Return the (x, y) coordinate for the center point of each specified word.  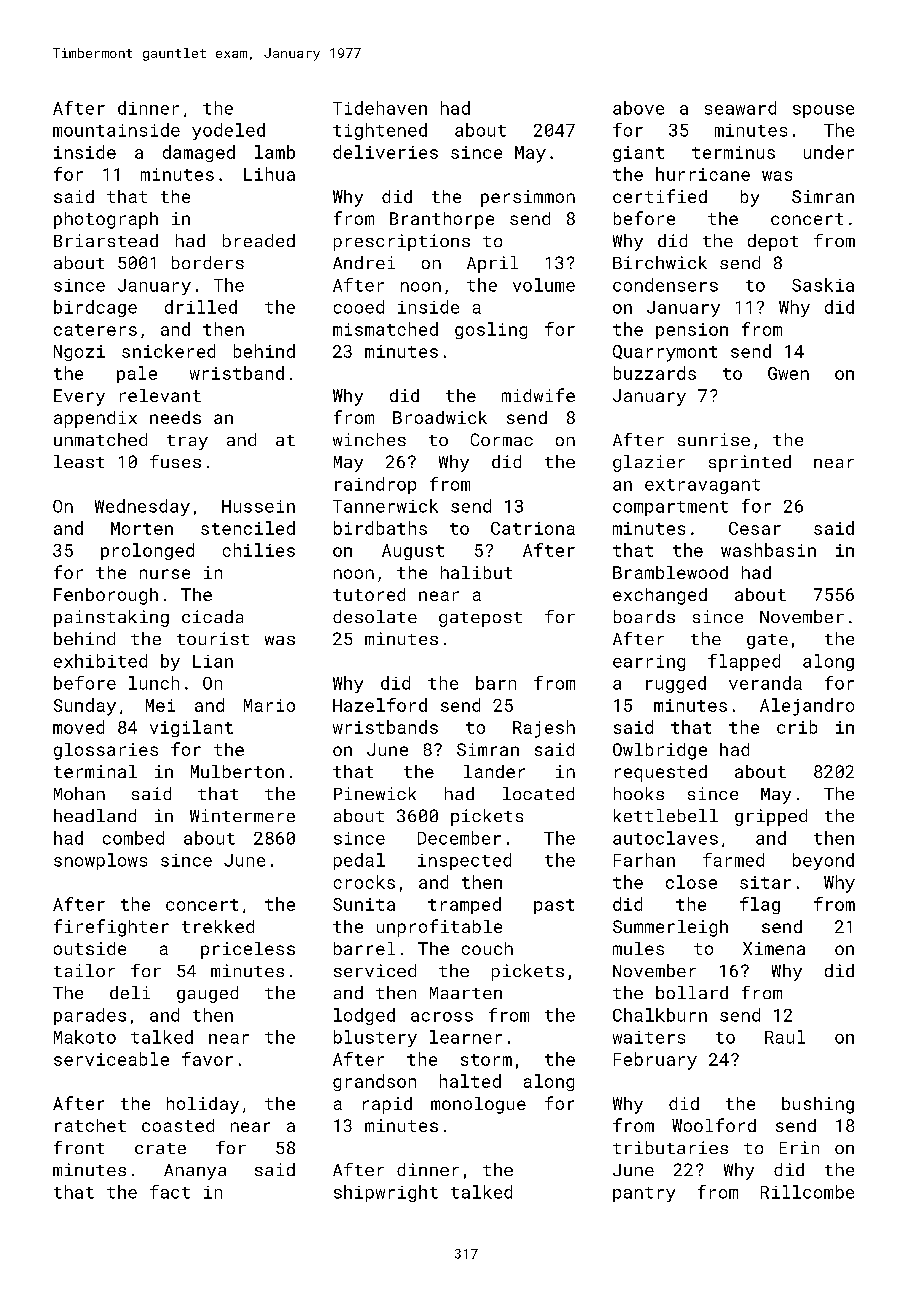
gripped (771, 817)
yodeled (228, 131)
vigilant (191, 728)
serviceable (111, 1059)
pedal (359, 861)
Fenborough (106, 596)
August (413, 552)
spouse (823, 111)
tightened (380, 131)
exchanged (660, 596)
